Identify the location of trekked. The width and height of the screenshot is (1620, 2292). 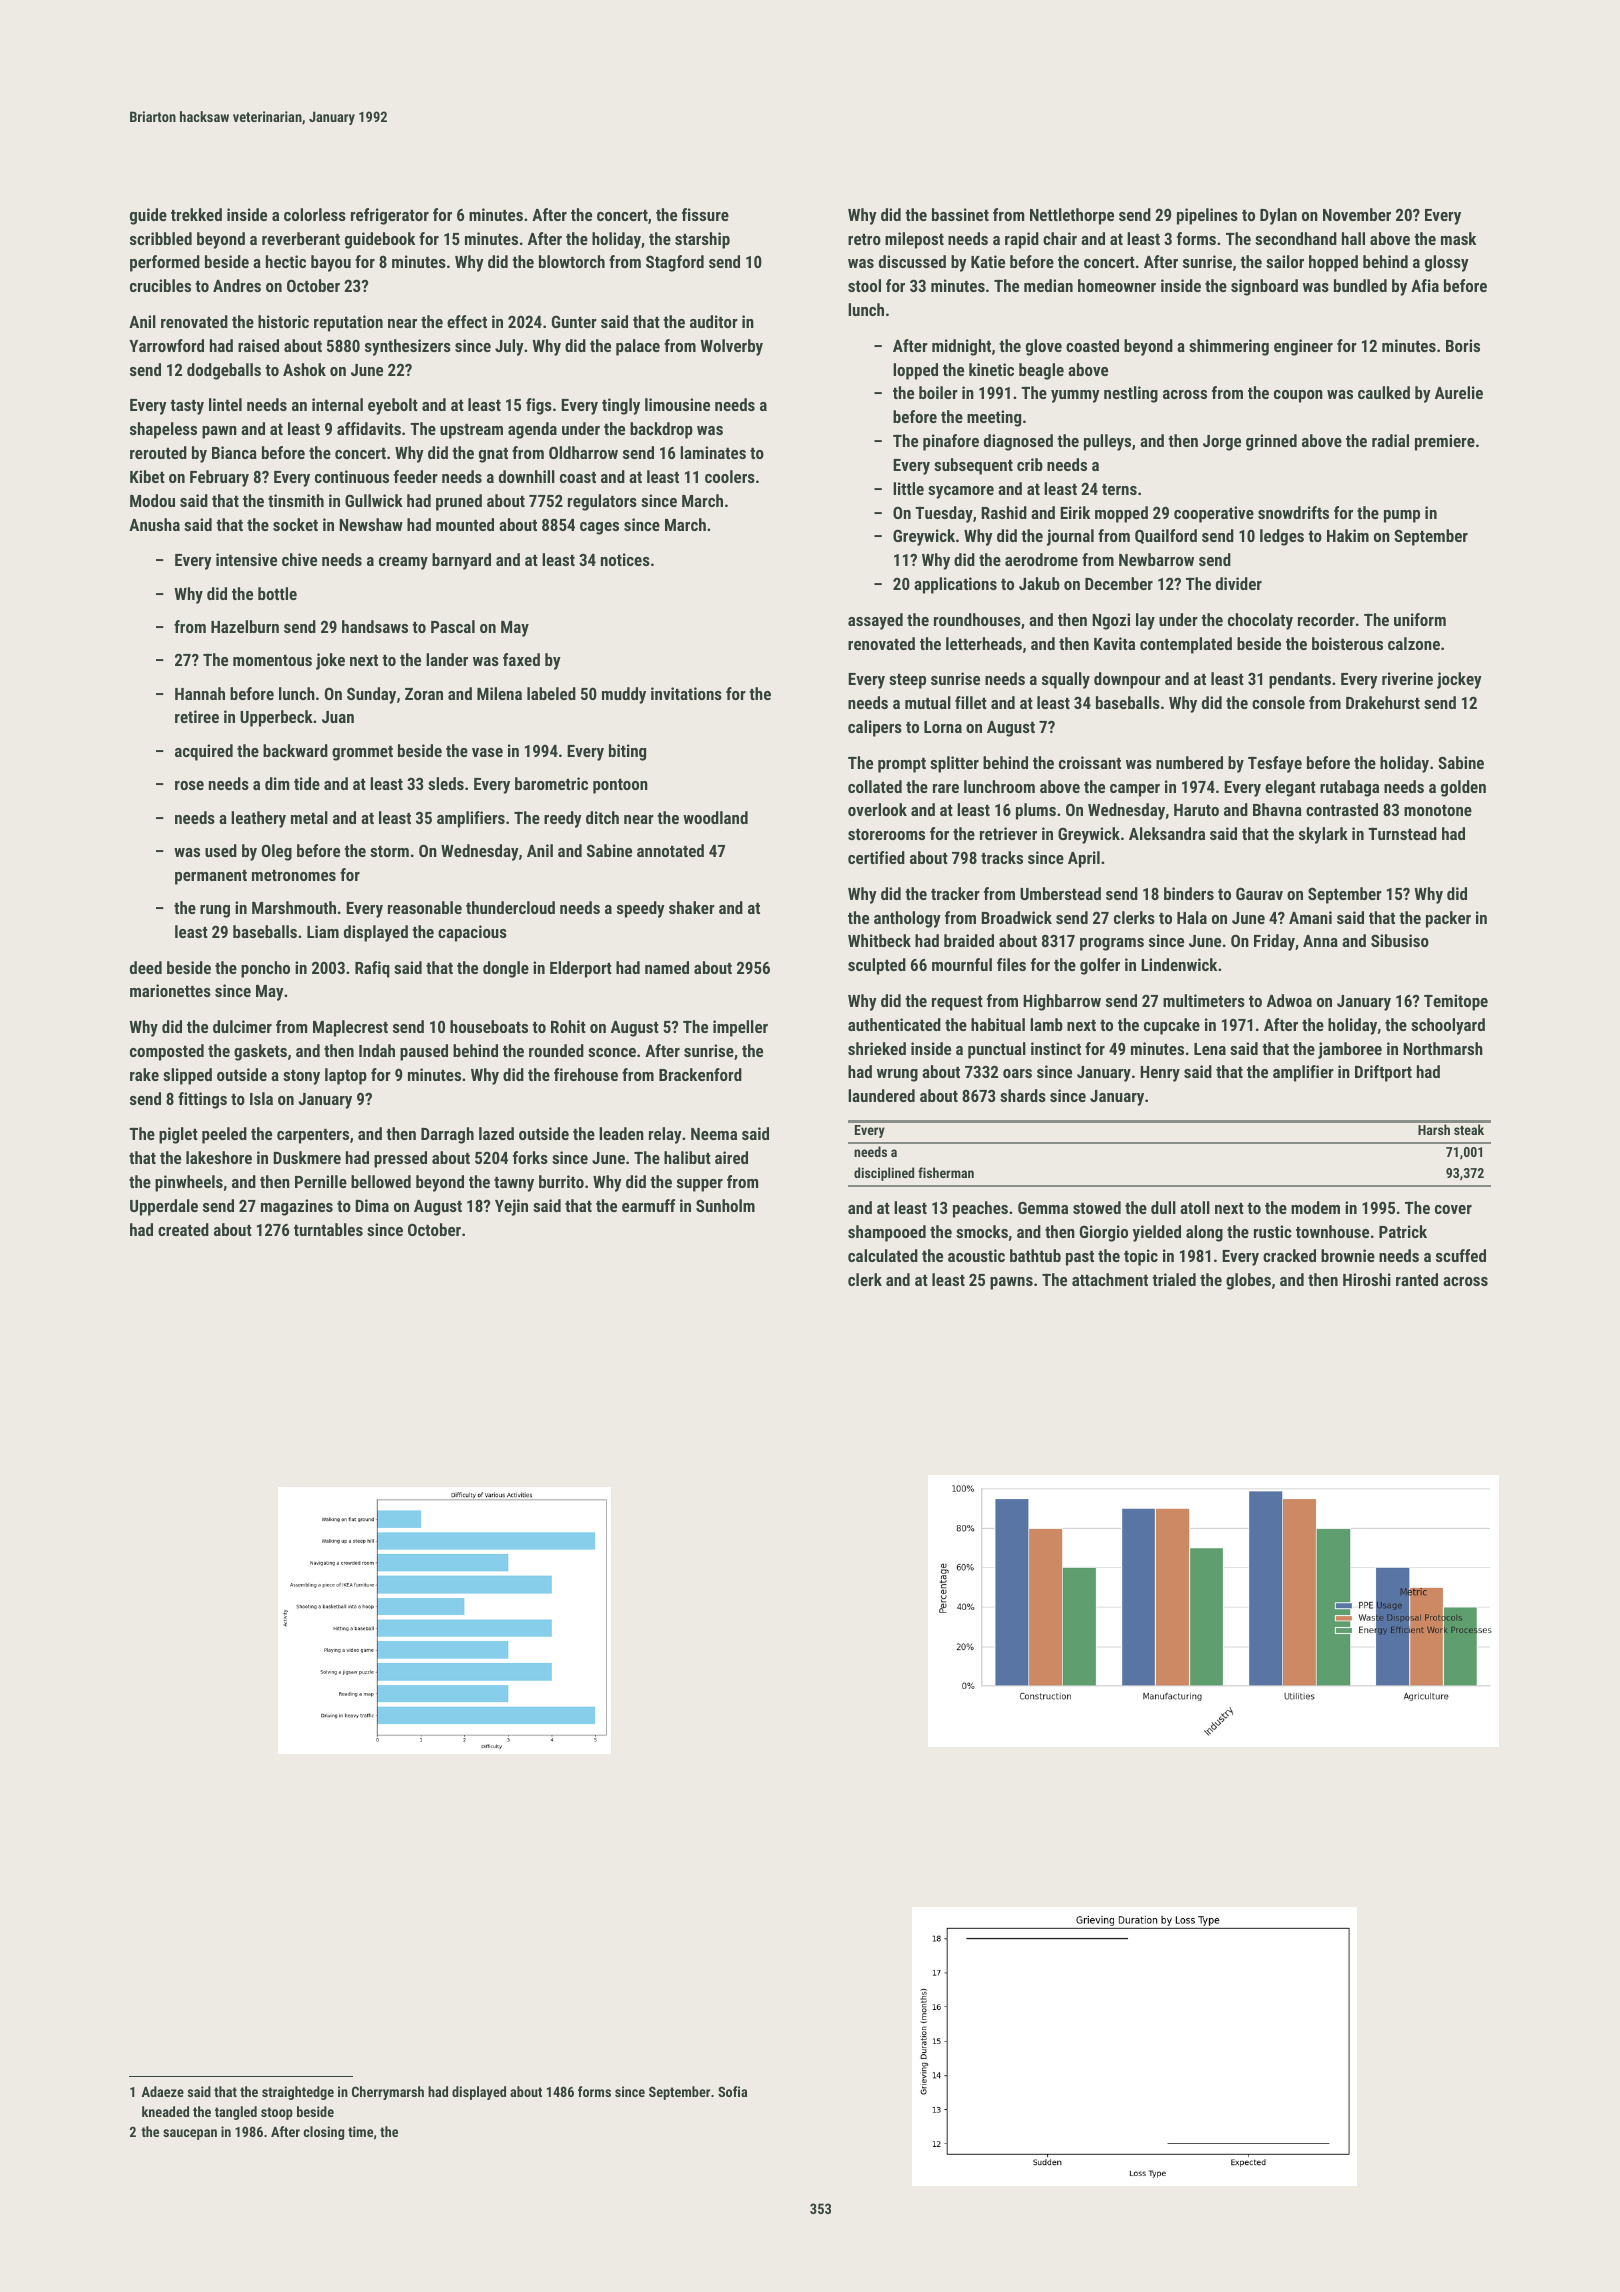
(196, 214).
